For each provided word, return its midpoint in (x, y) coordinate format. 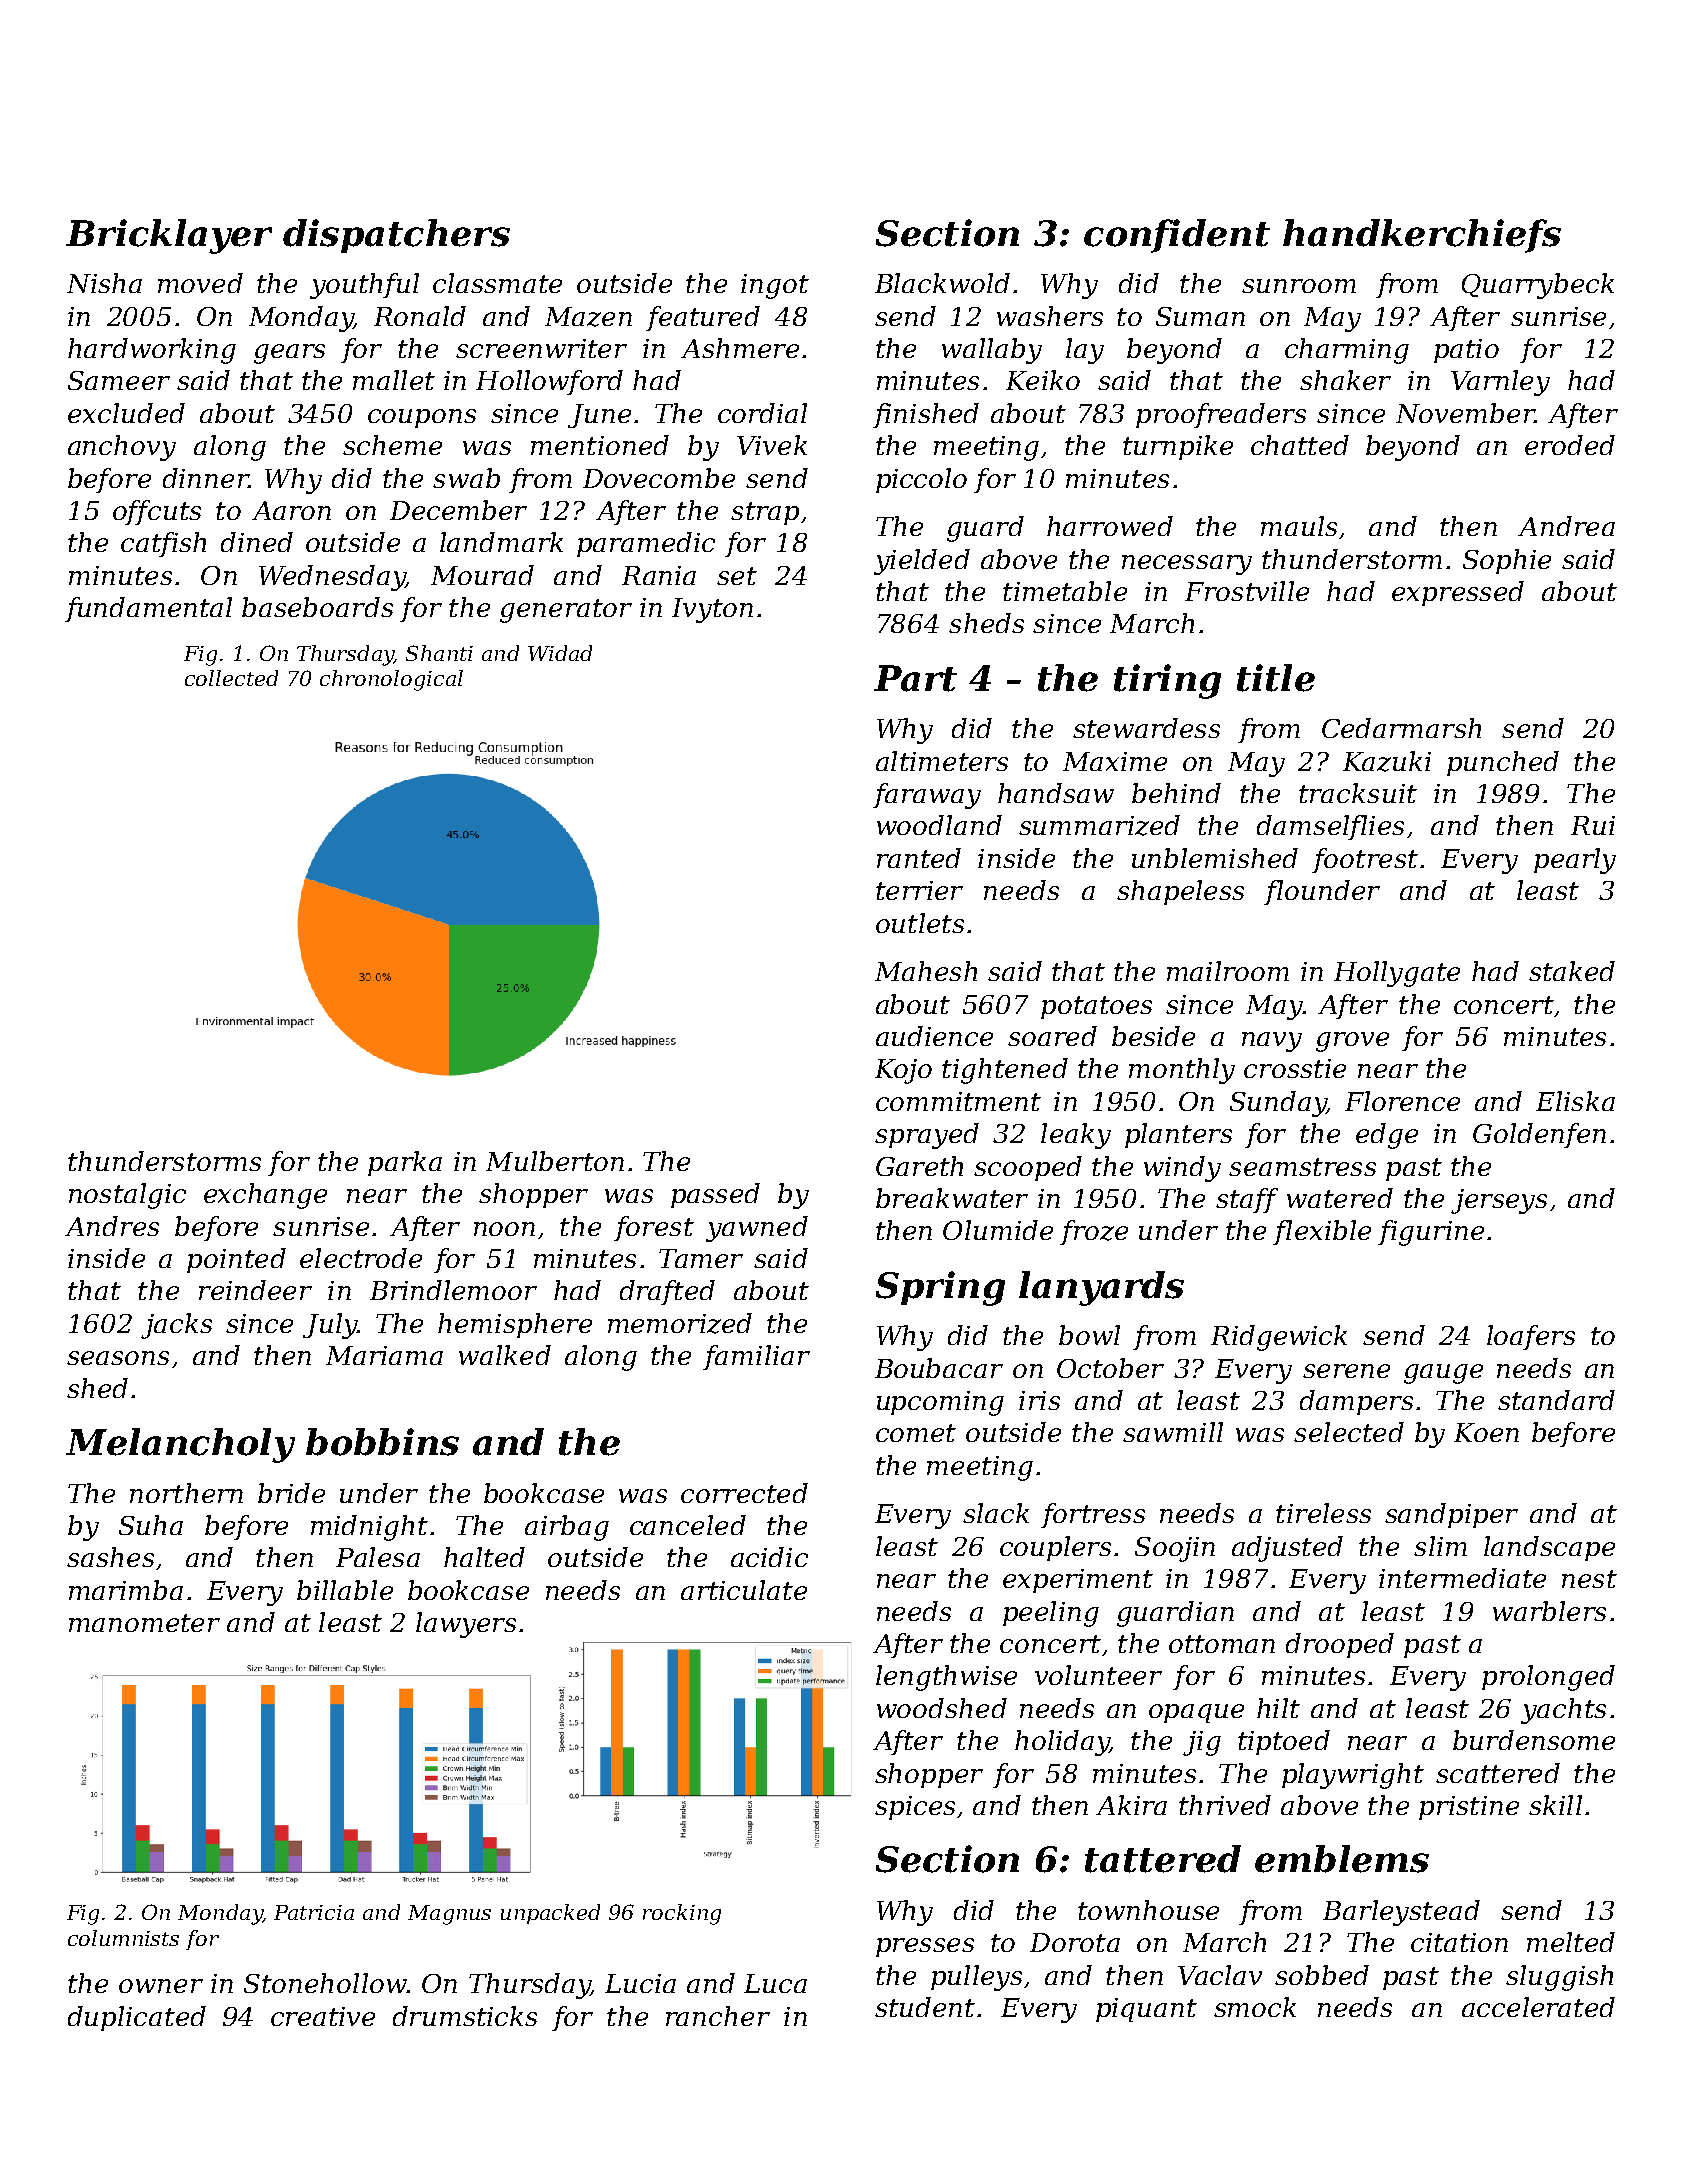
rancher (718, 2016)
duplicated (137, 2018)
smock (1255, 2007)
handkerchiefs (1422, 236)
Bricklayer (169, 236)
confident (1177, 236)
